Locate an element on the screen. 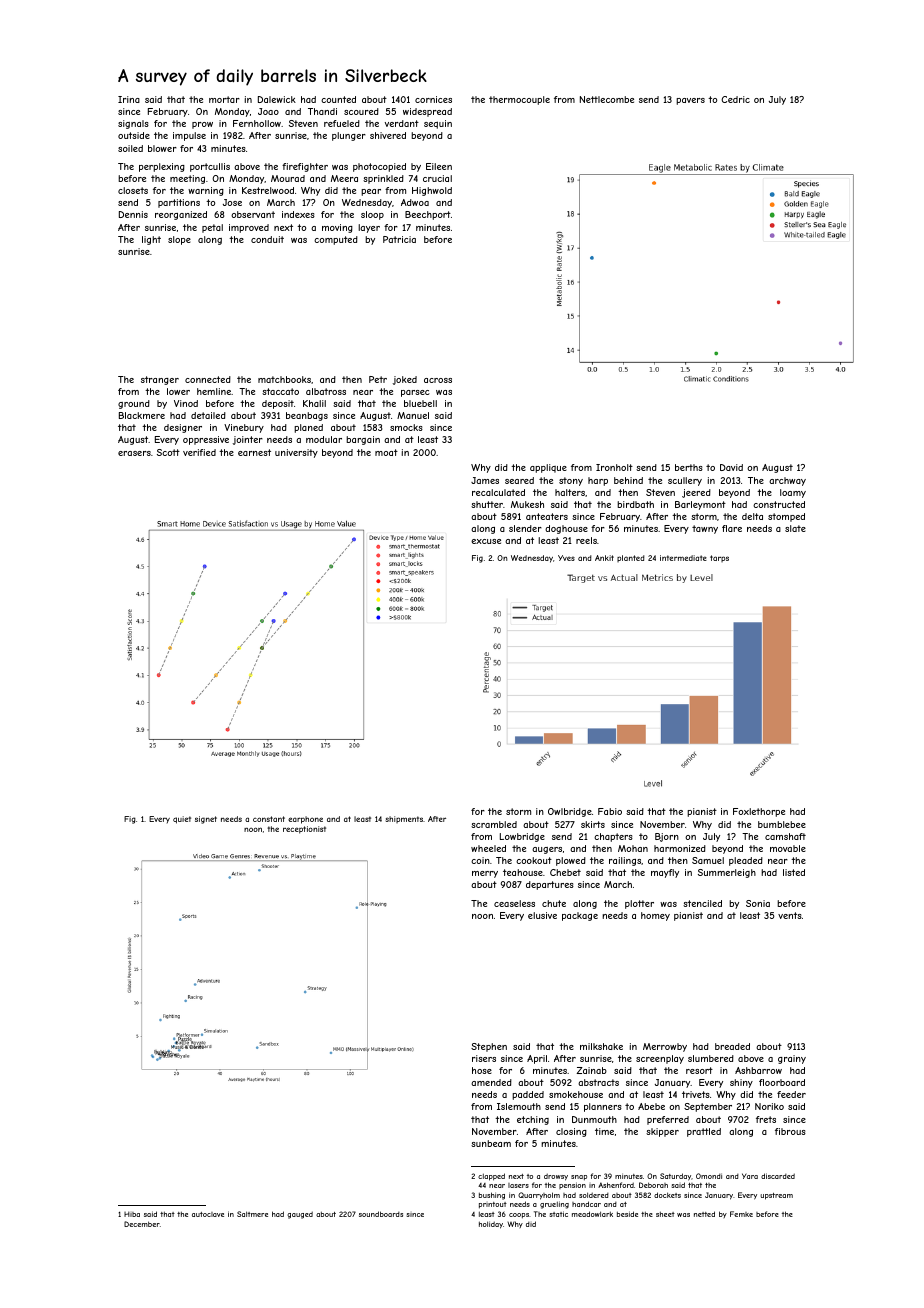 The height and width of the screenshot is (1308, 924). quiet is located at coordinates (182, 820).
